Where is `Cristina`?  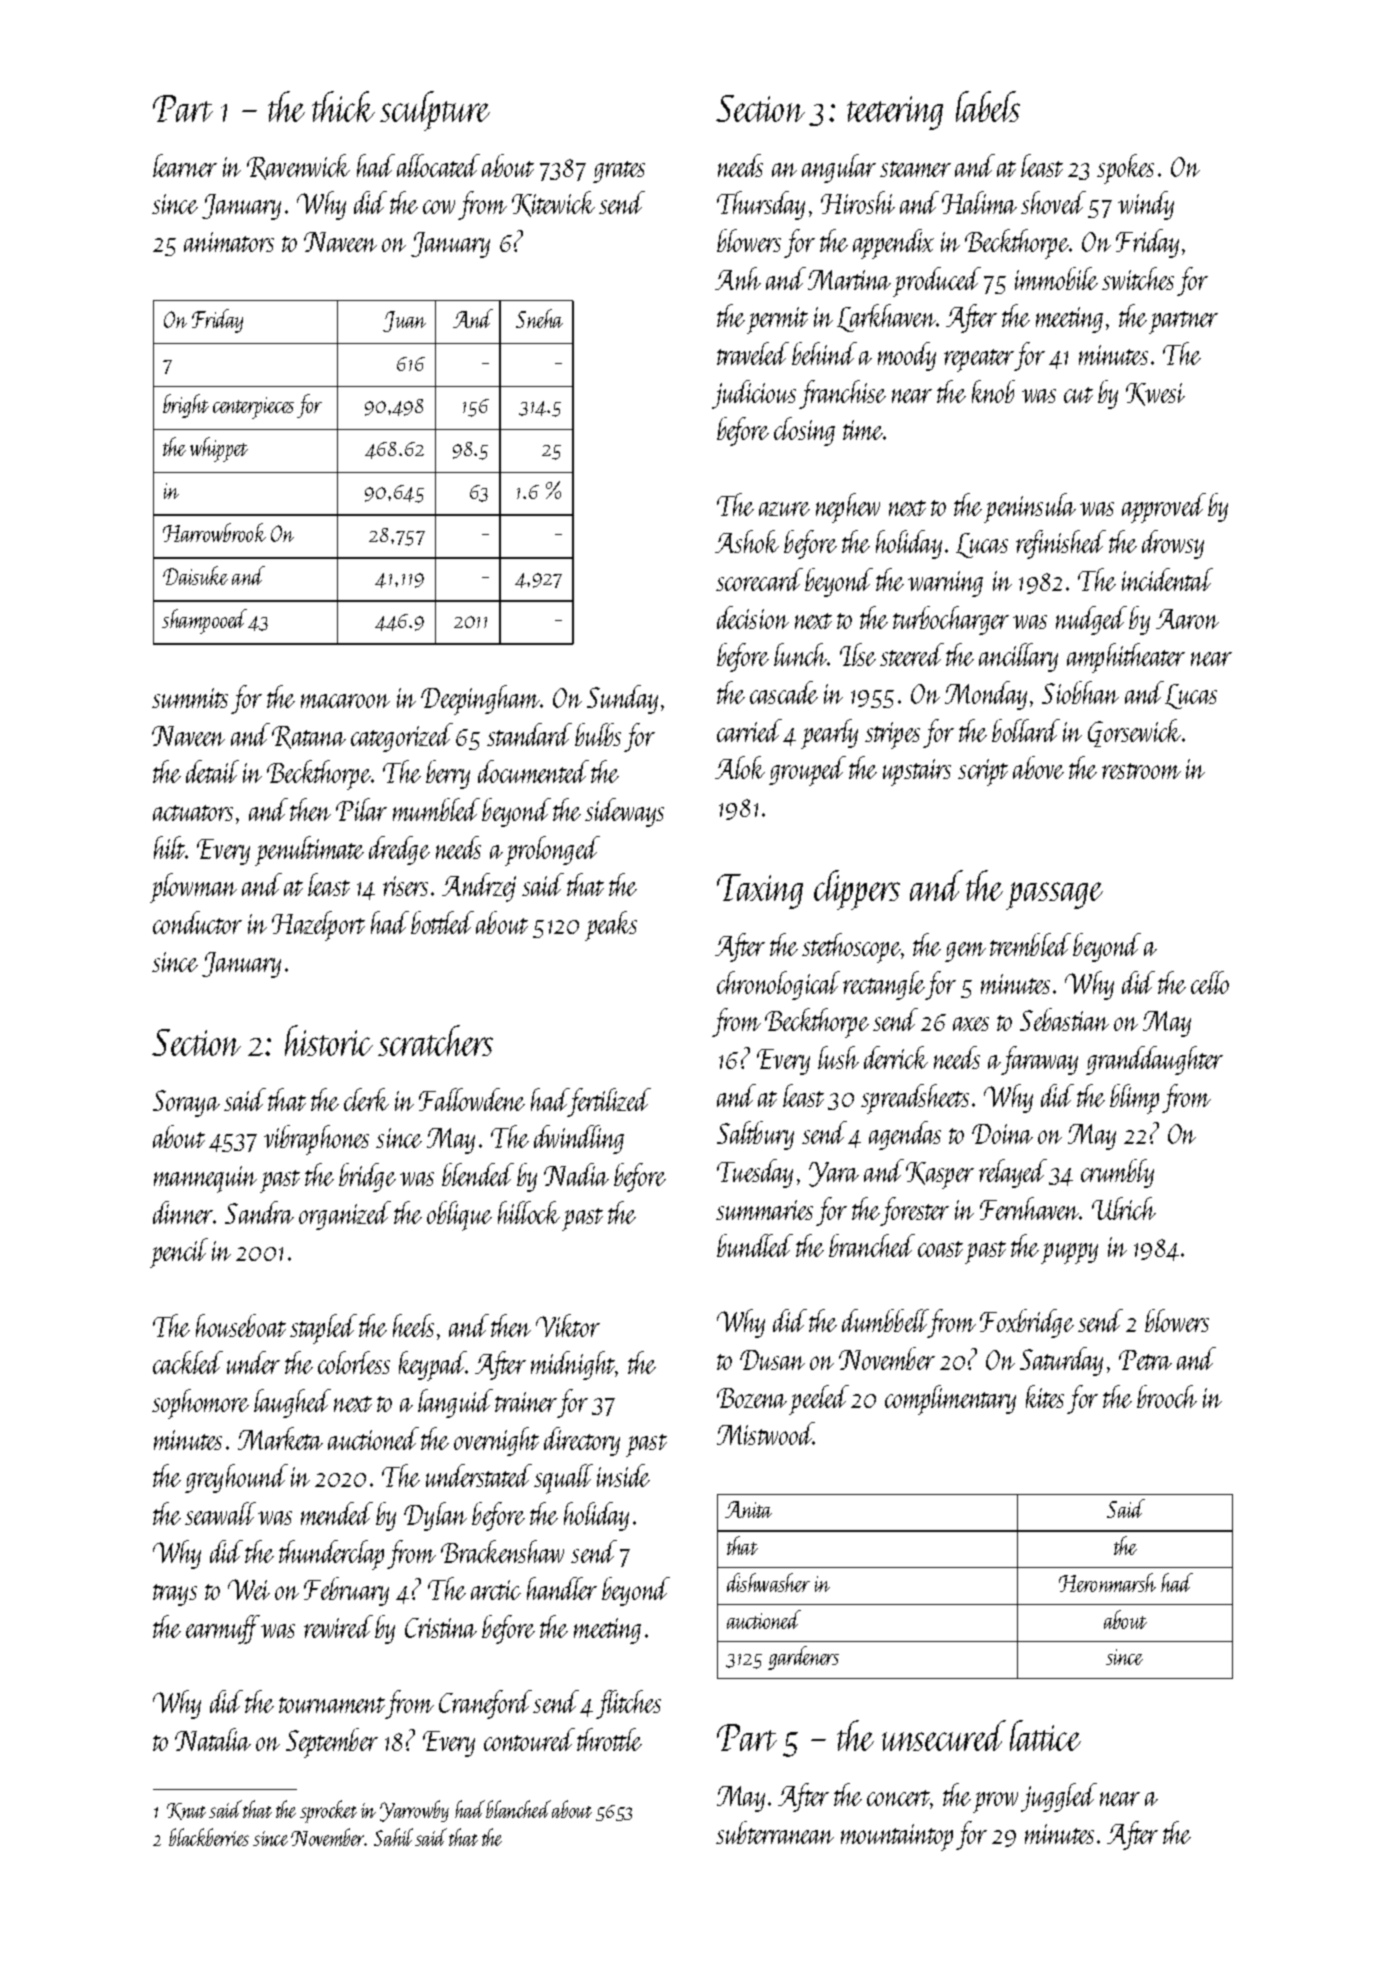
Cristina is located at coordinates (441, 1628).
